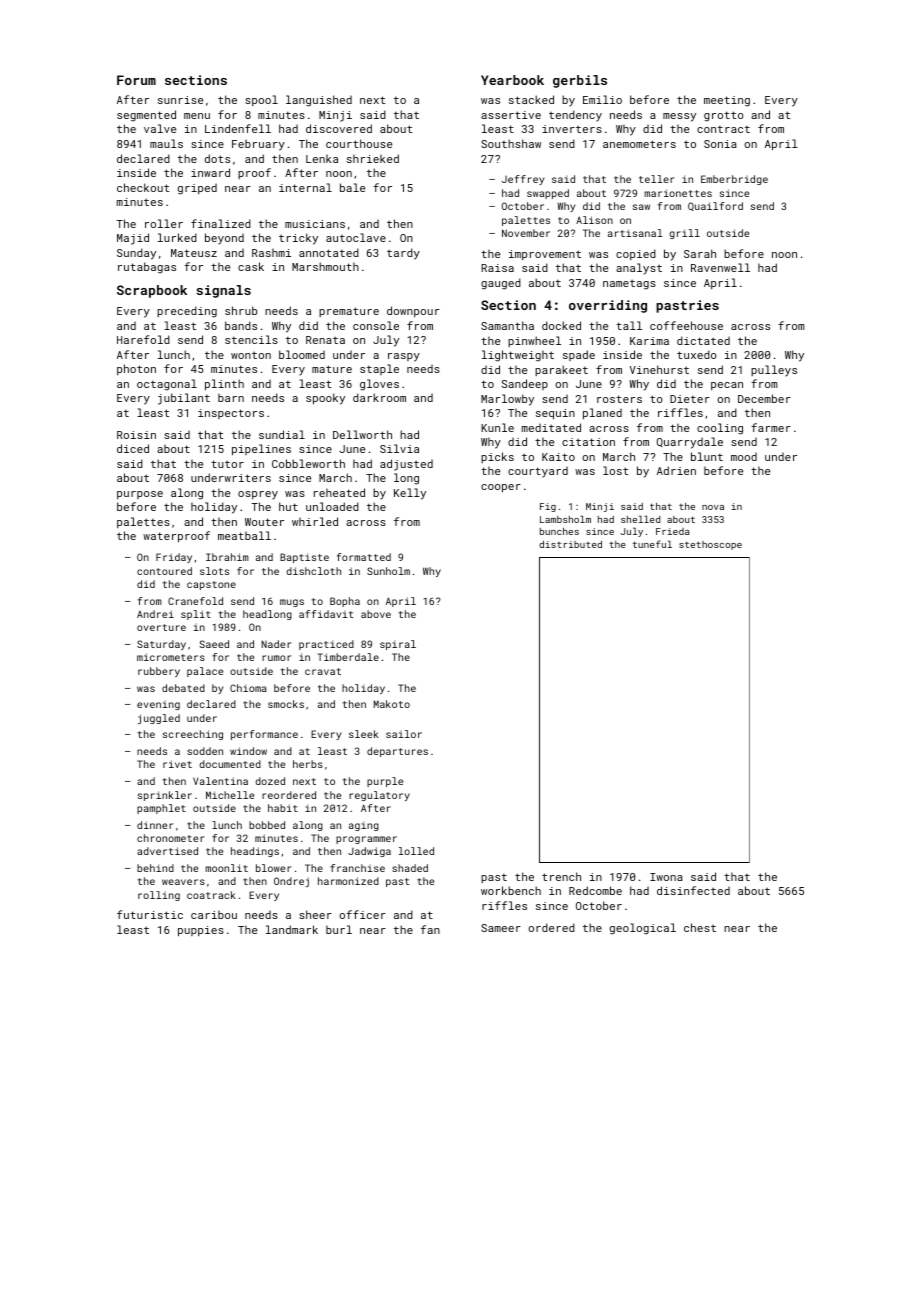 Image resolution: width=924 pixels, height=1308 pixels. Describe the element at coordinates (155, 614) in the screenshot. I see `Andrei` at that location.
